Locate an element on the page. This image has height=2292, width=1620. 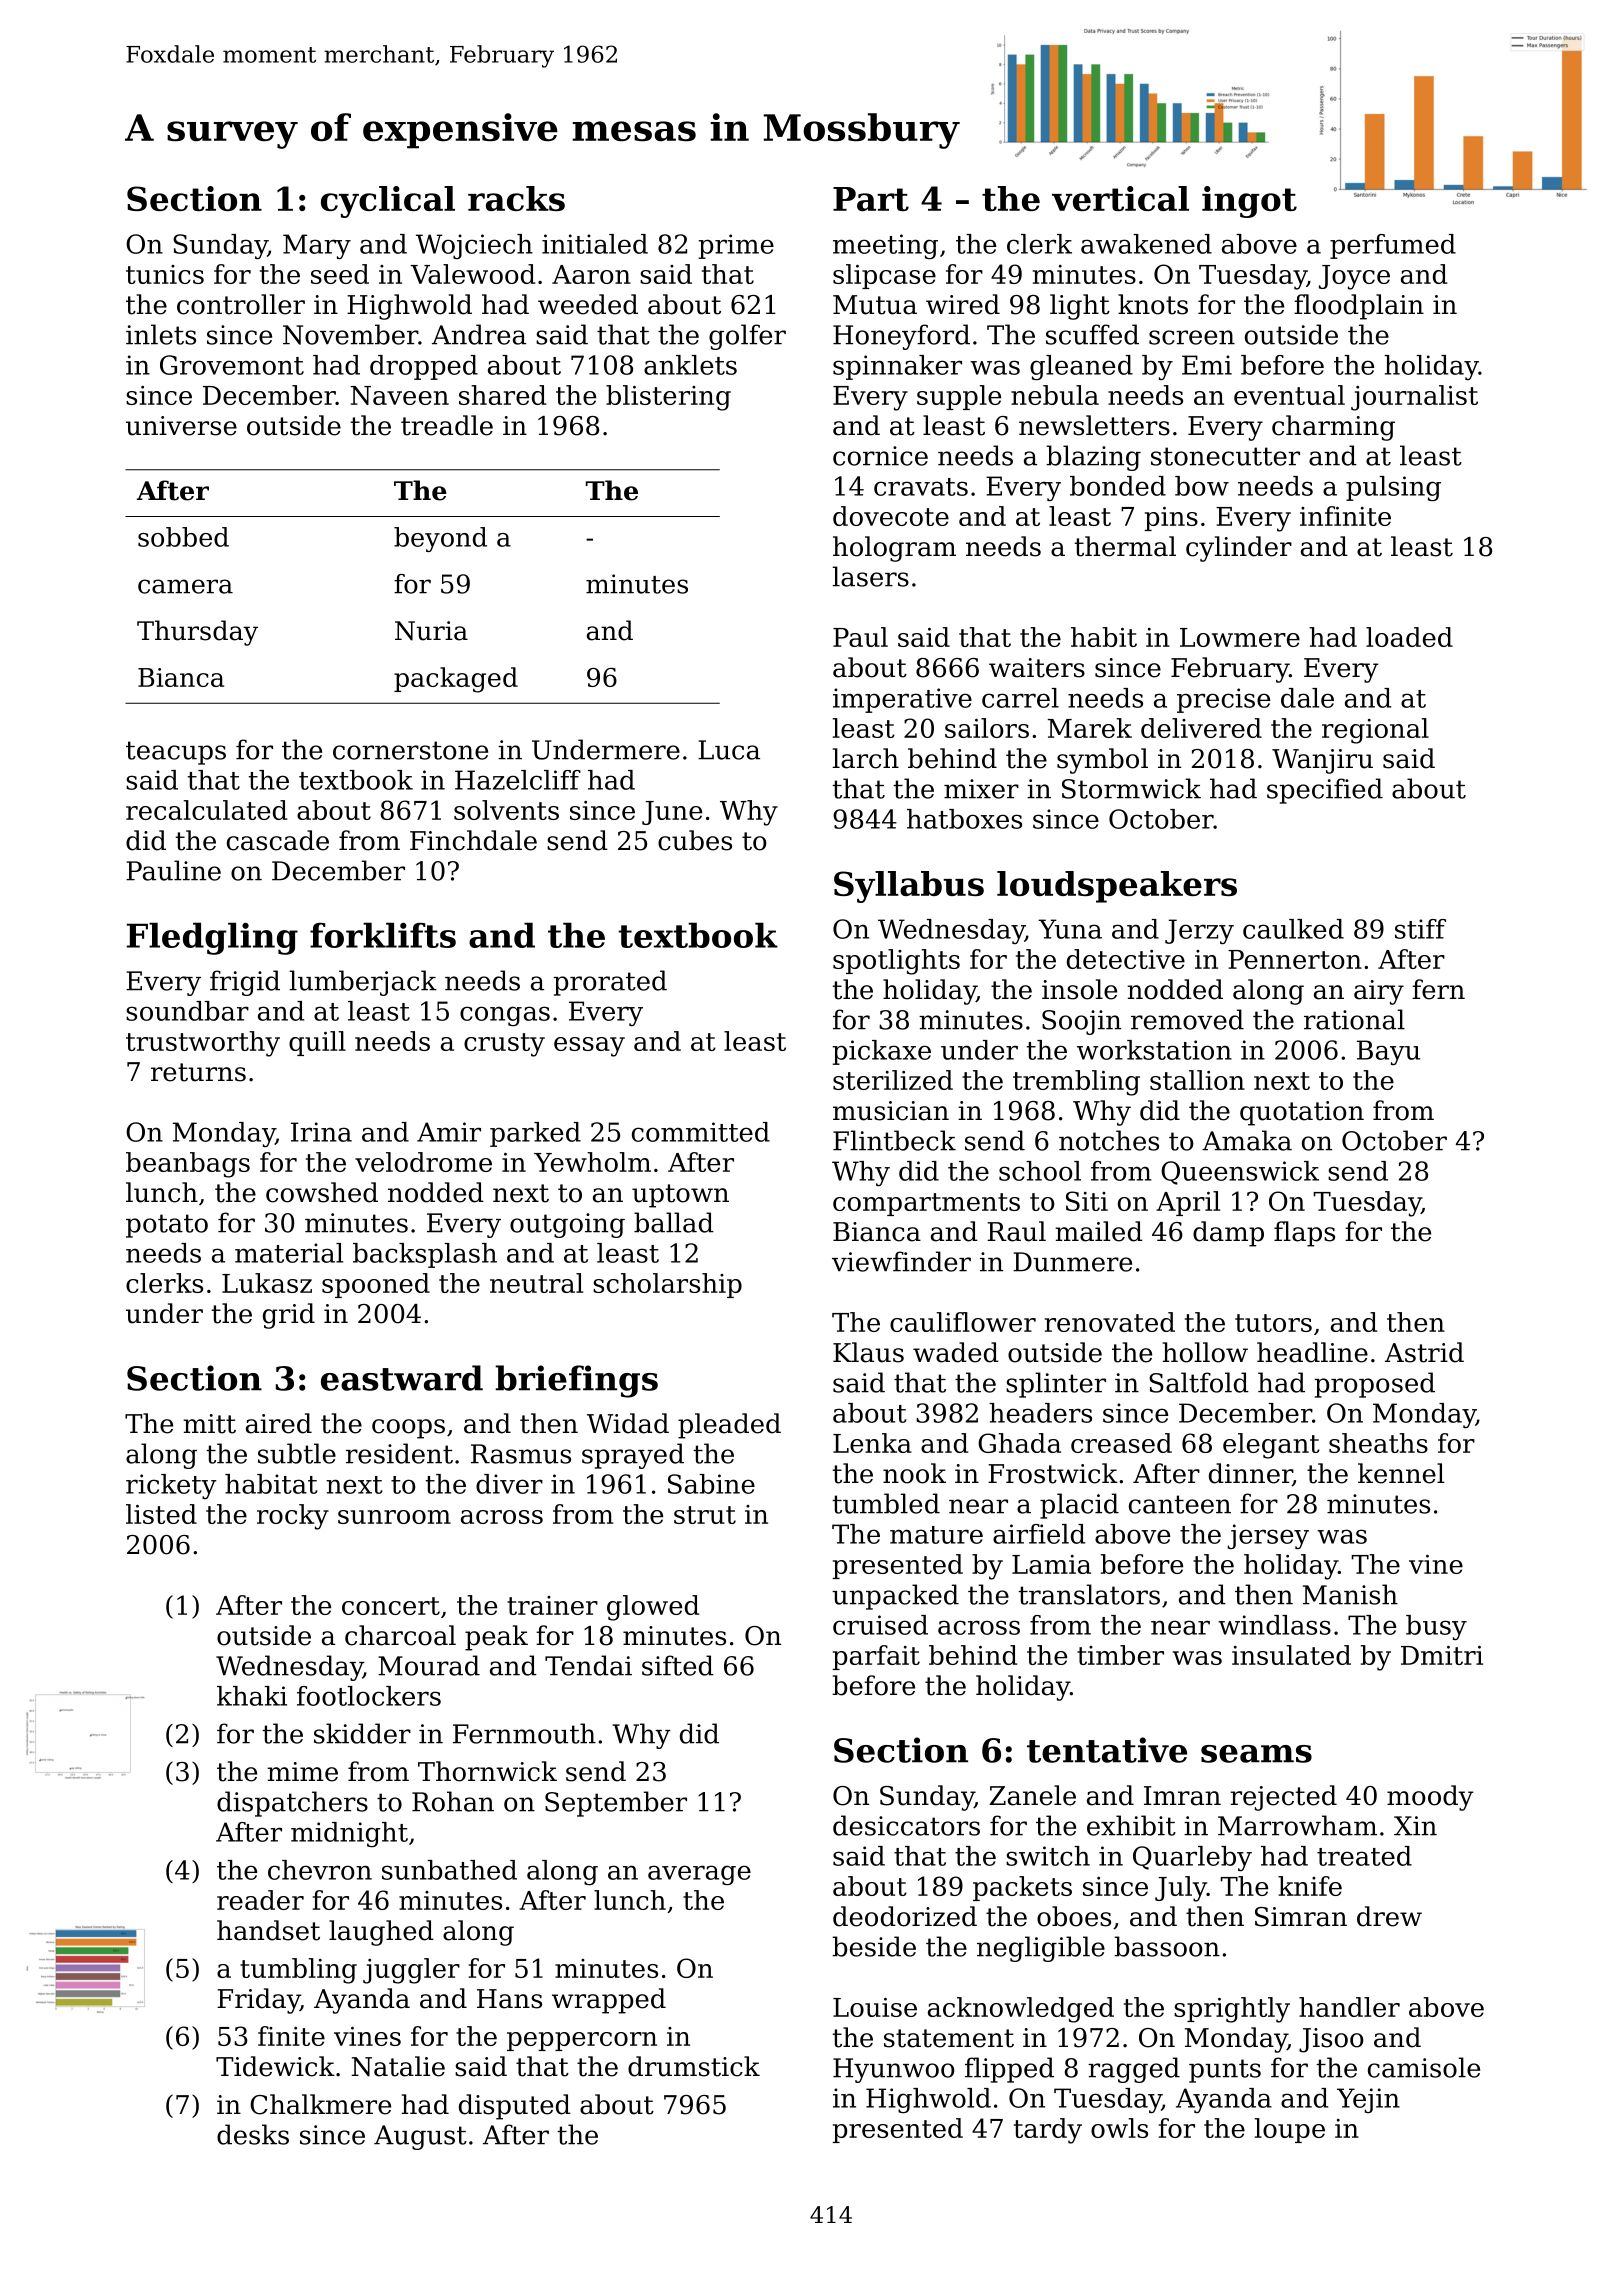
hatboxes is located at coordinates (964, 819).
